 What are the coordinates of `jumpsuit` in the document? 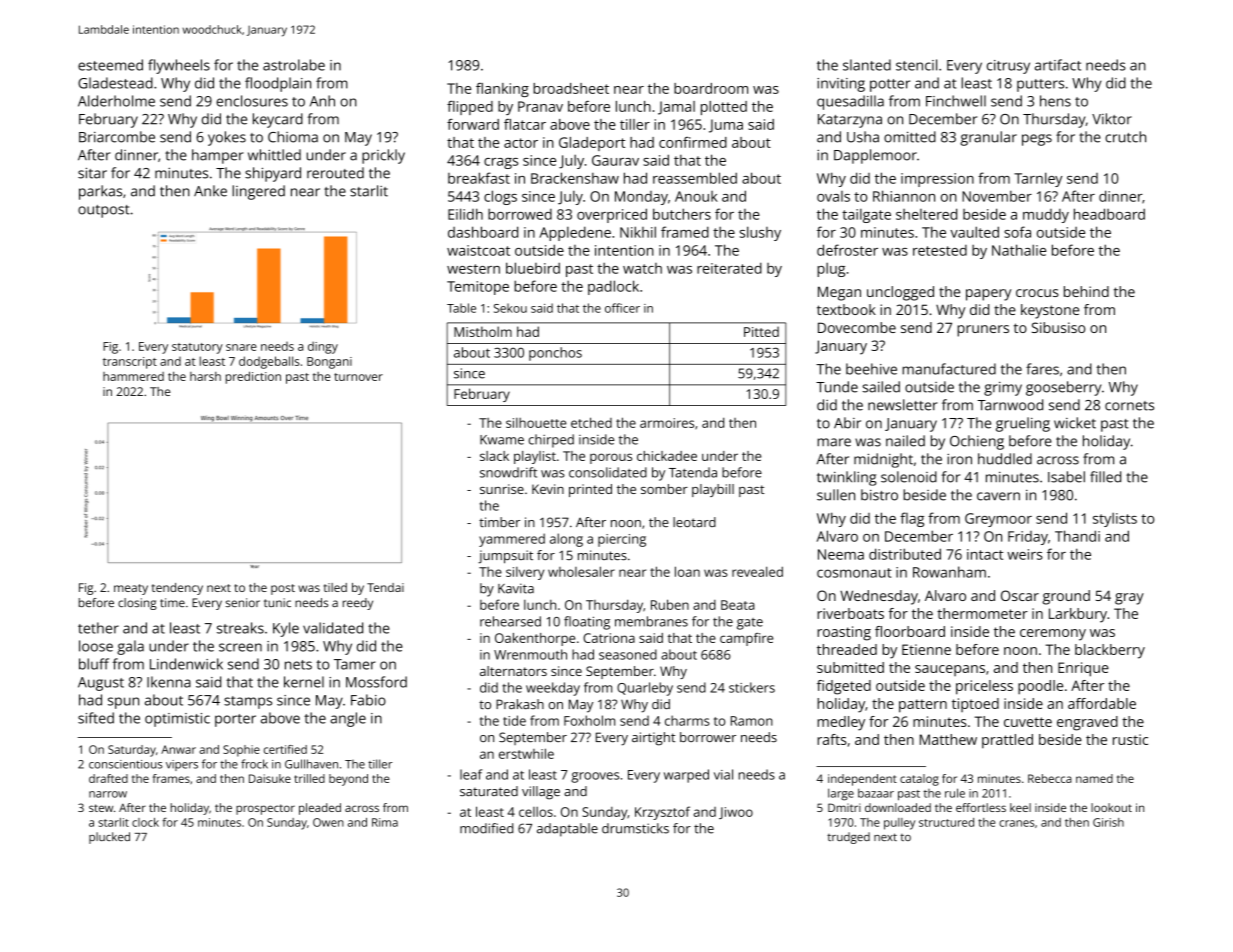 It's located at (505, 557).
